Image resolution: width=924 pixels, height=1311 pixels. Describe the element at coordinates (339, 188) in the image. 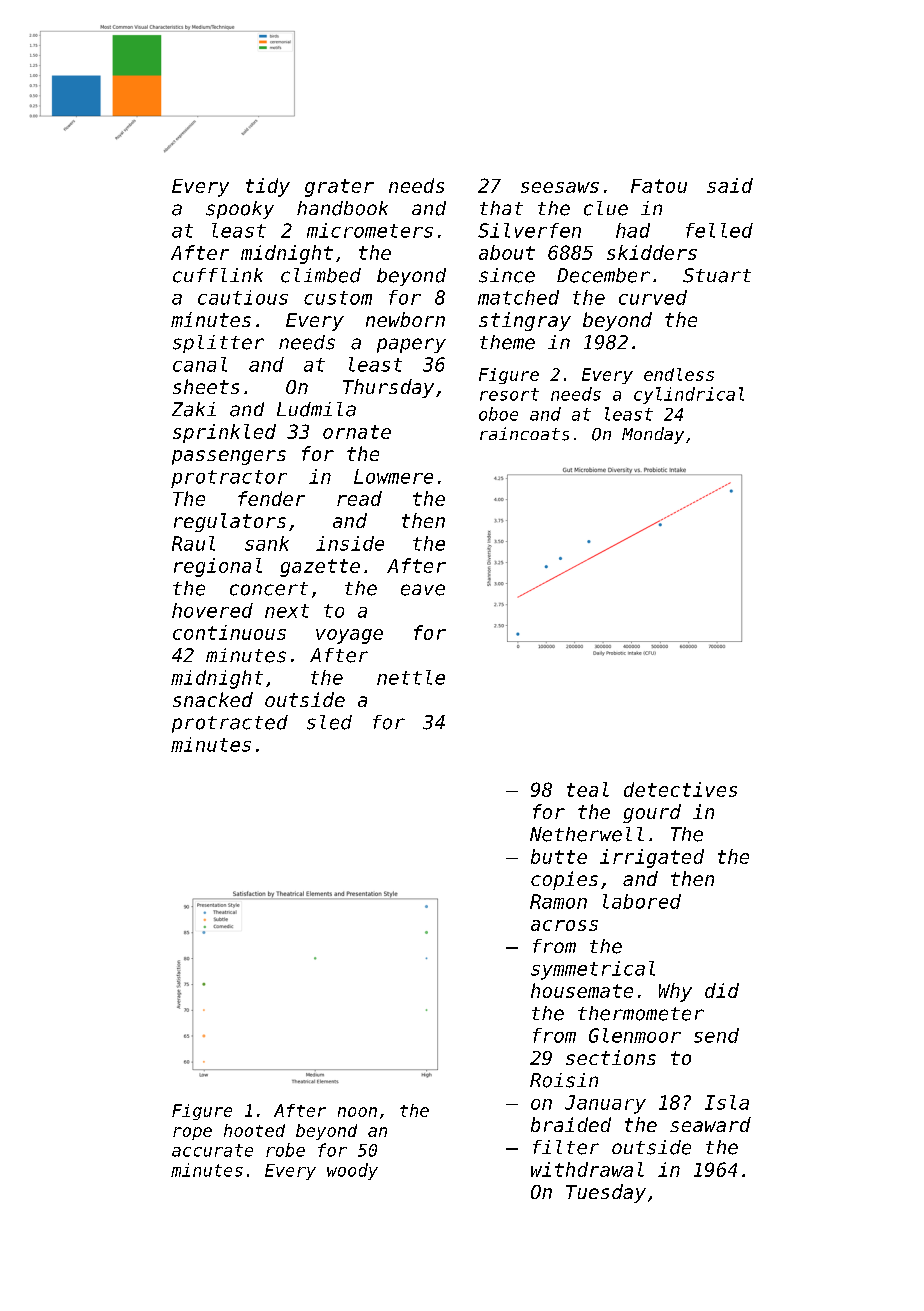

I see `grater` at that location.
